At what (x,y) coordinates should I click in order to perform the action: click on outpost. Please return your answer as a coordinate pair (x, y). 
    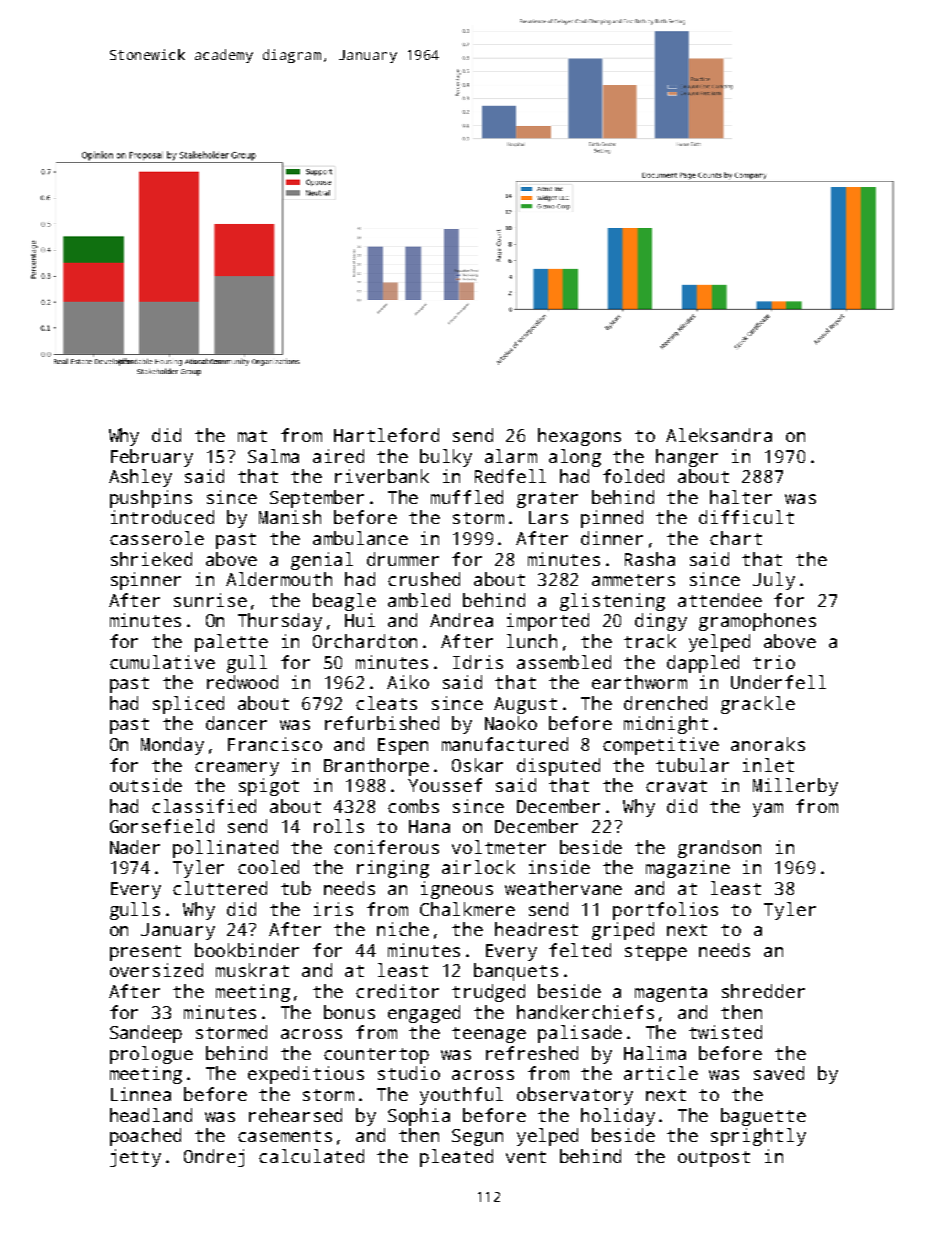
    Looking at the image, I should click on (714, 1159).
